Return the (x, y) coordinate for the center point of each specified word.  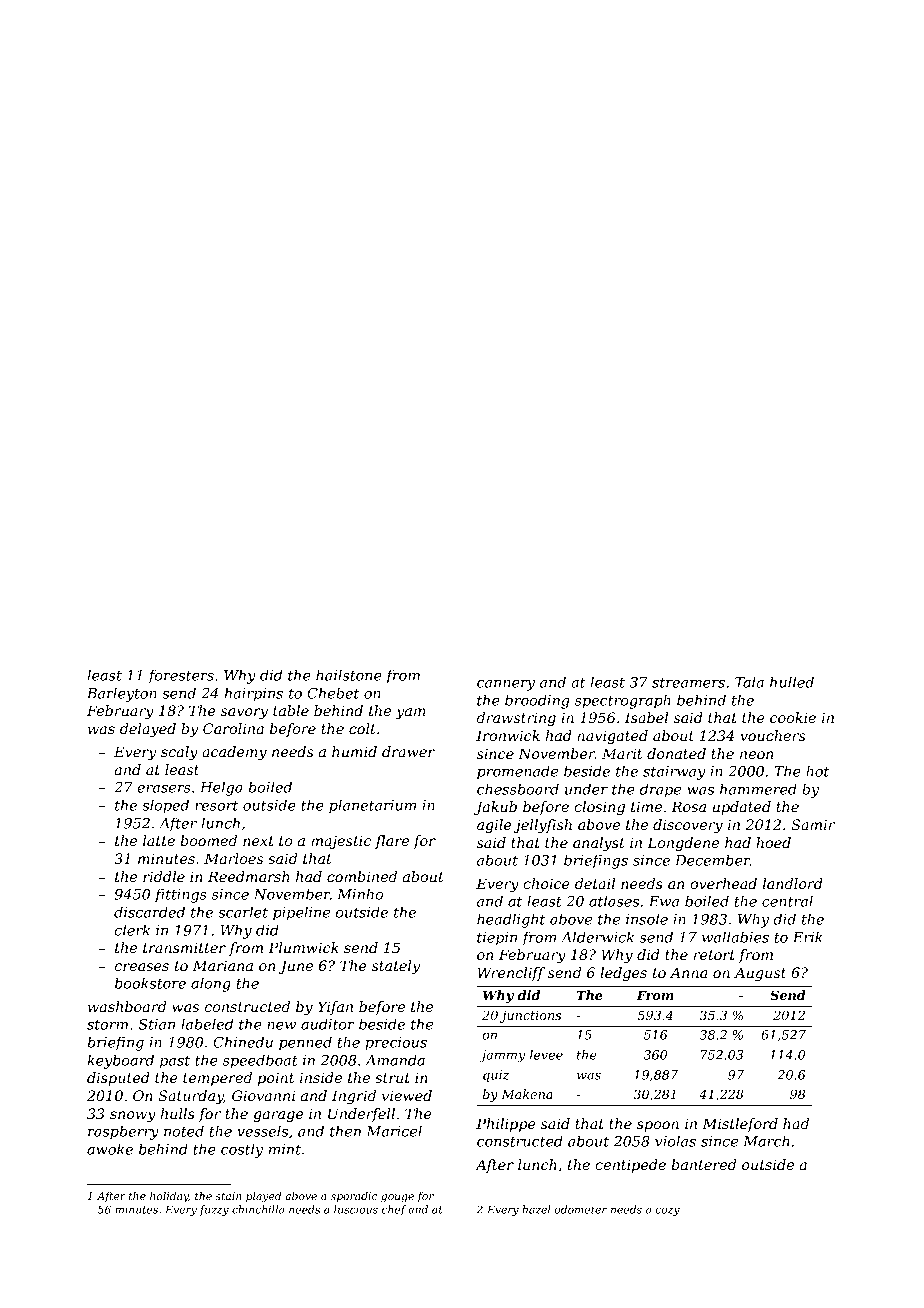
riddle (164, 876)
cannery (506, 685)
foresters (181, 676)
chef (394, 1210)
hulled (792, 682)
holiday (169, 1197)
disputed (118, 1079)
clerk (132, 930)
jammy (503, 1056)
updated (742, 808)
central (787, 901)
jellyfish (543, 826)
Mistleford (740, 1125)
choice (546, 883)
